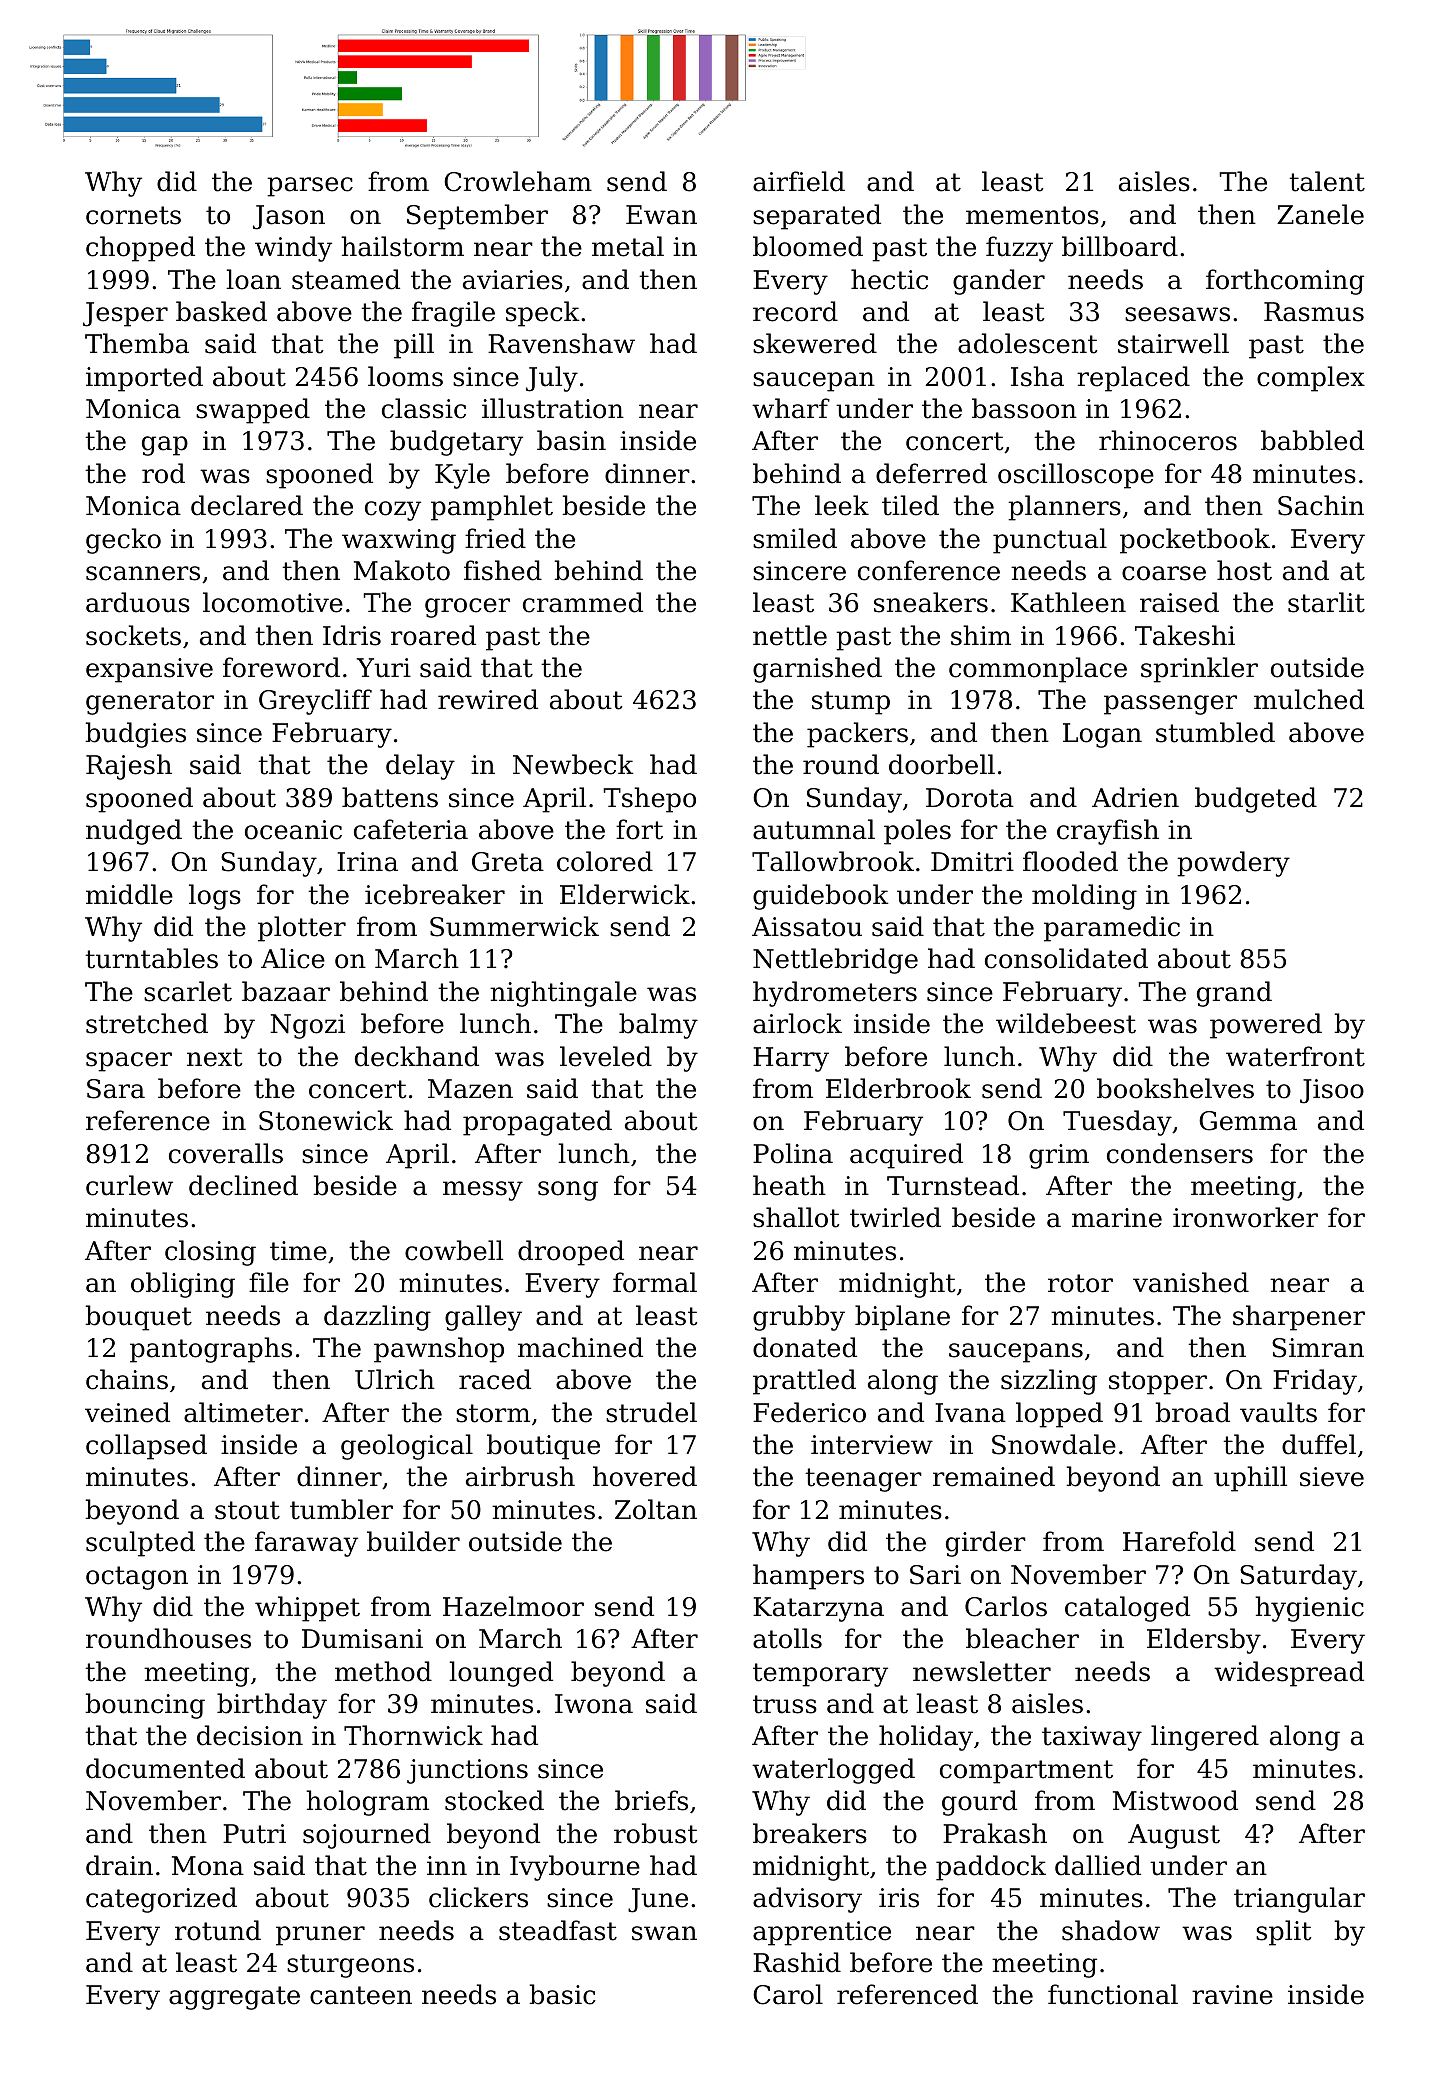 This screenshot has width=1450, height=2100. I want to click on adolescent, so click(1028, 343).
